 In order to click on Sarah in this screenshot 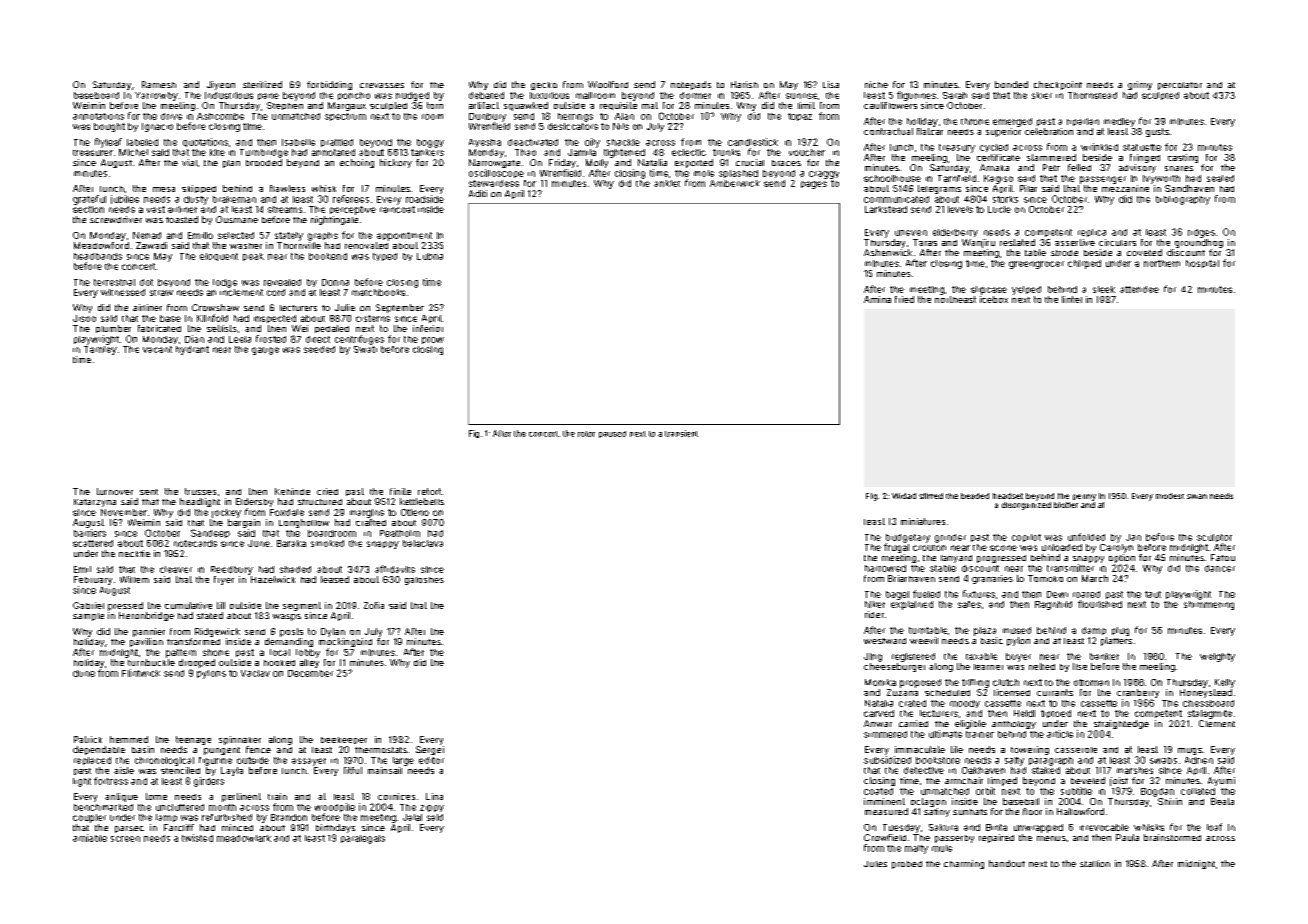, I will do `click(955, 95)`.
